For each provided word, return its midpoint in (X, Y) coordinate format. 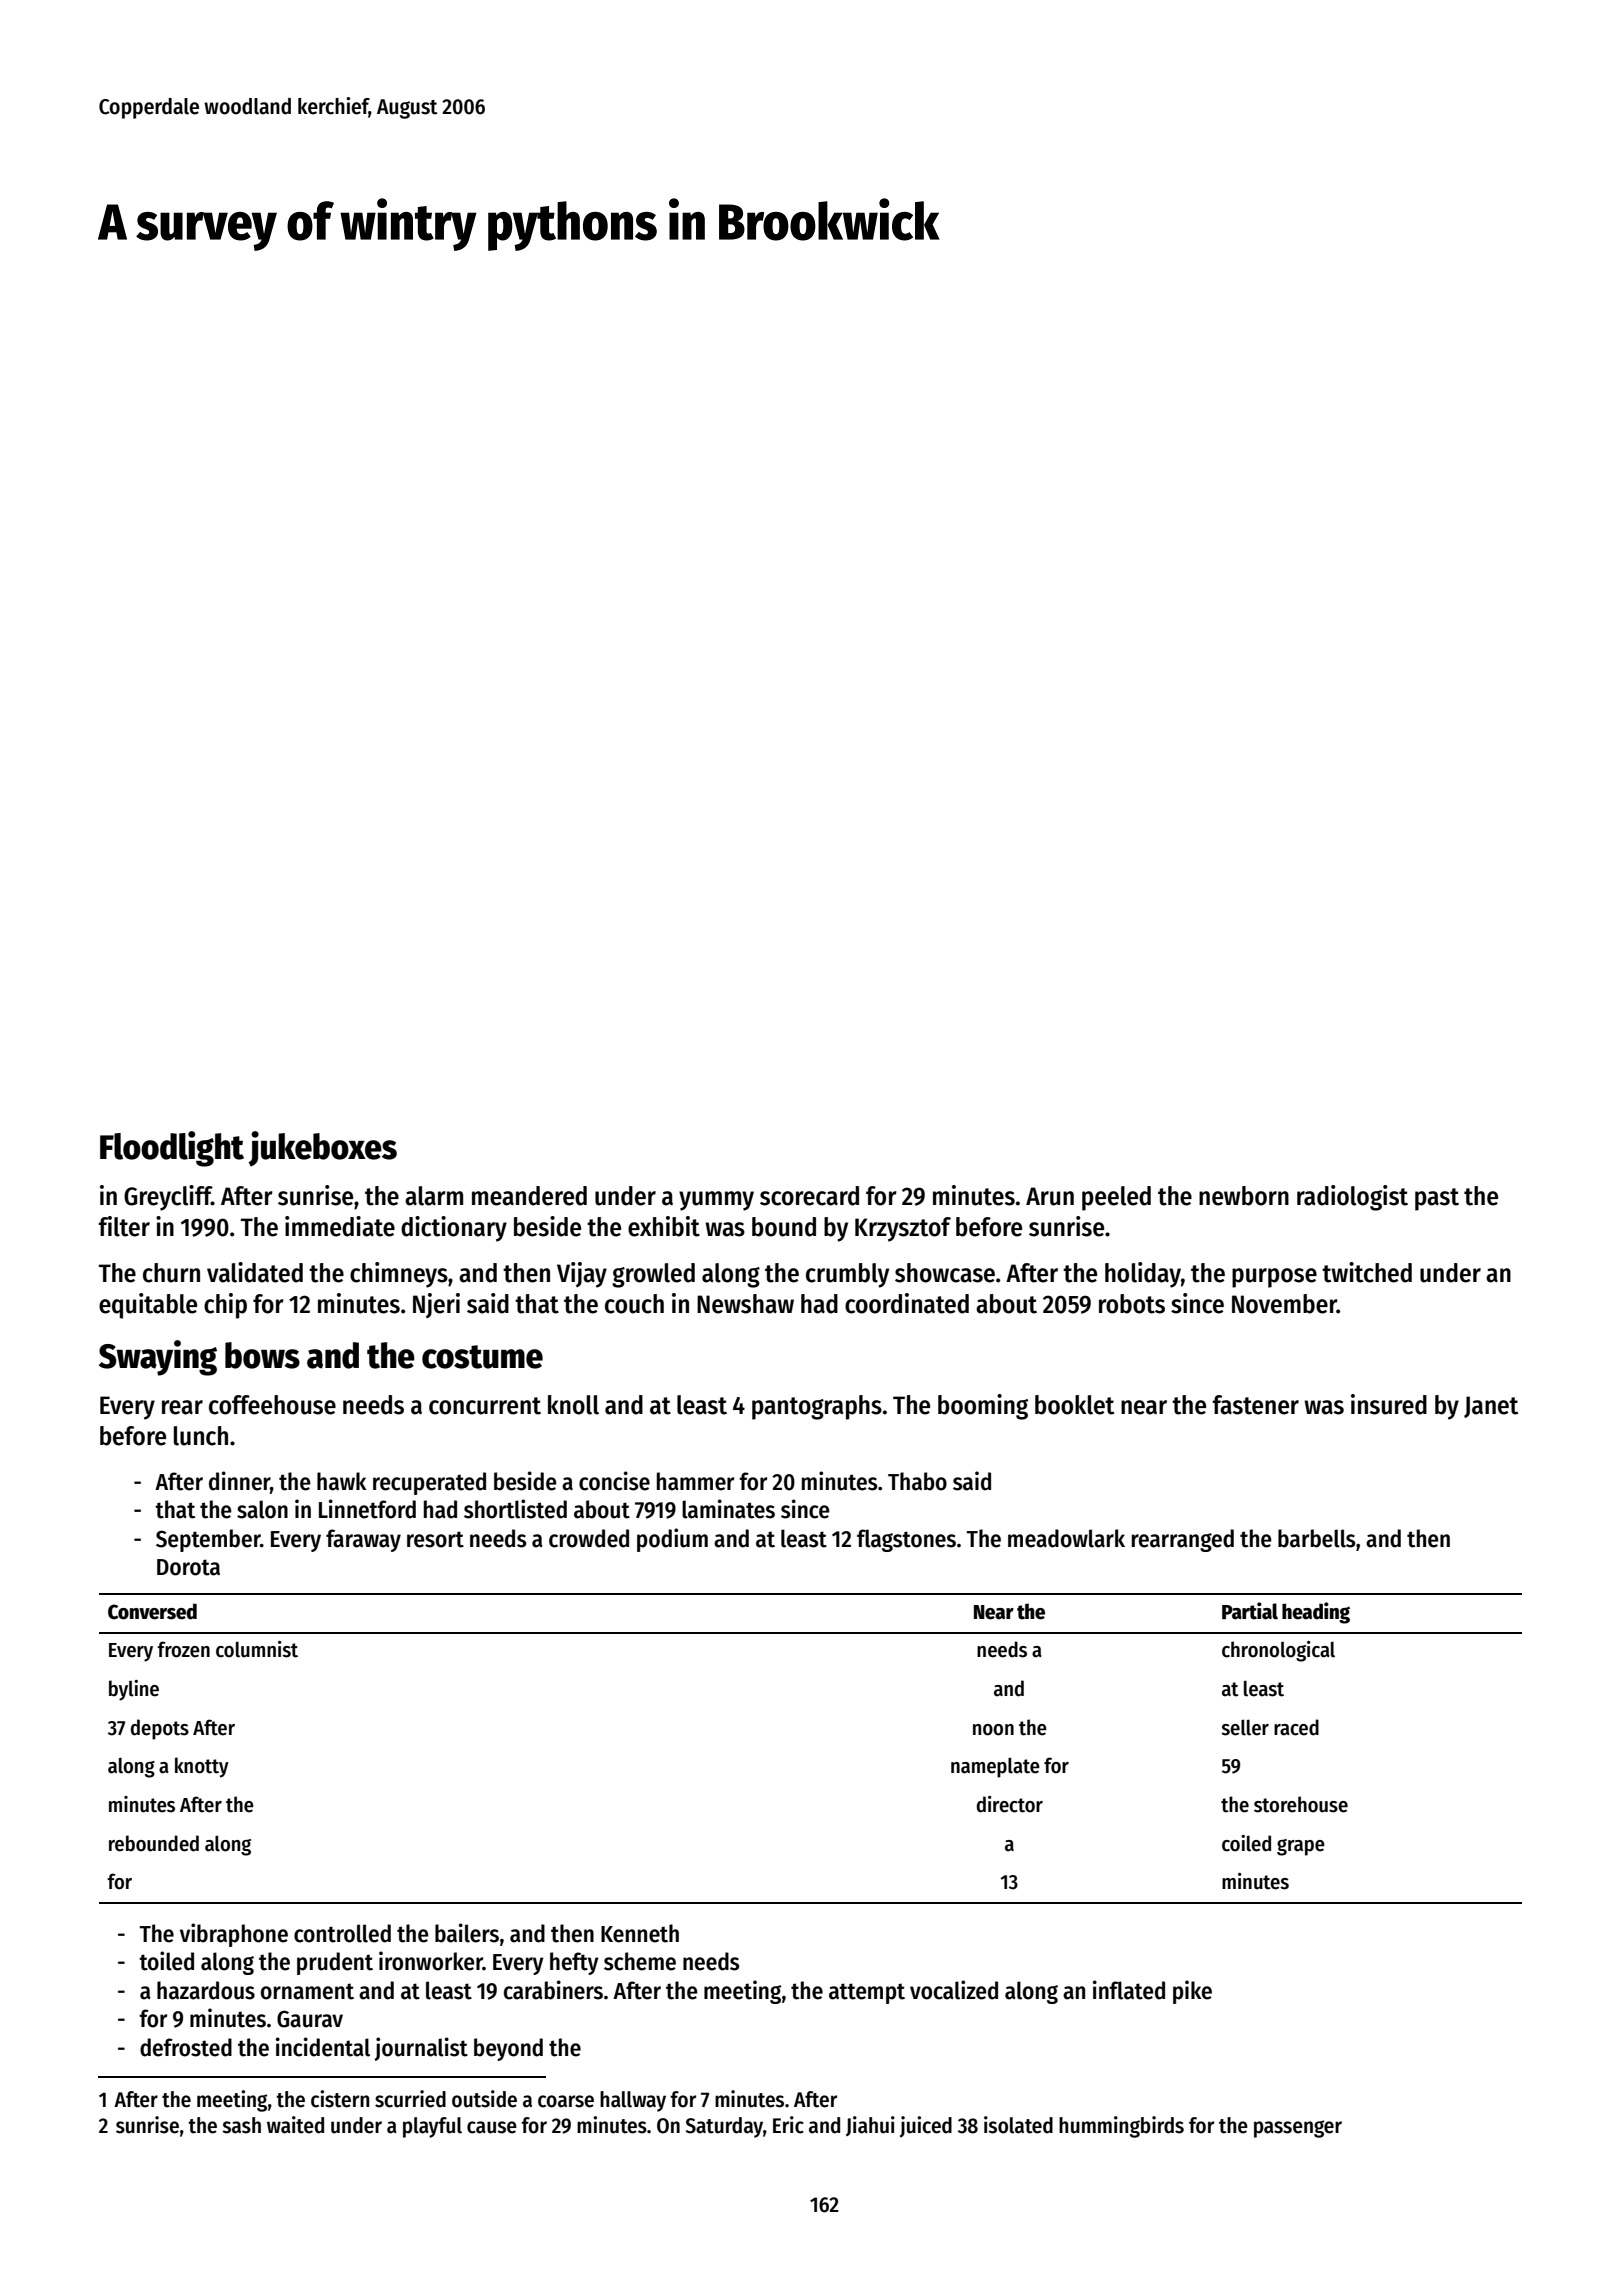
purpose (1274, 1278)
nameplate (995, 1767)
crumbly (847, 1275)
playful (432, 2127)
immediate (340, 1226)
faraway (363, 1540)
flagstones (906, 1540)
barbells (1317, 1538)
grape (1301, 1847)
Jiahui (870, 2126)
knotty (202, 1767)
